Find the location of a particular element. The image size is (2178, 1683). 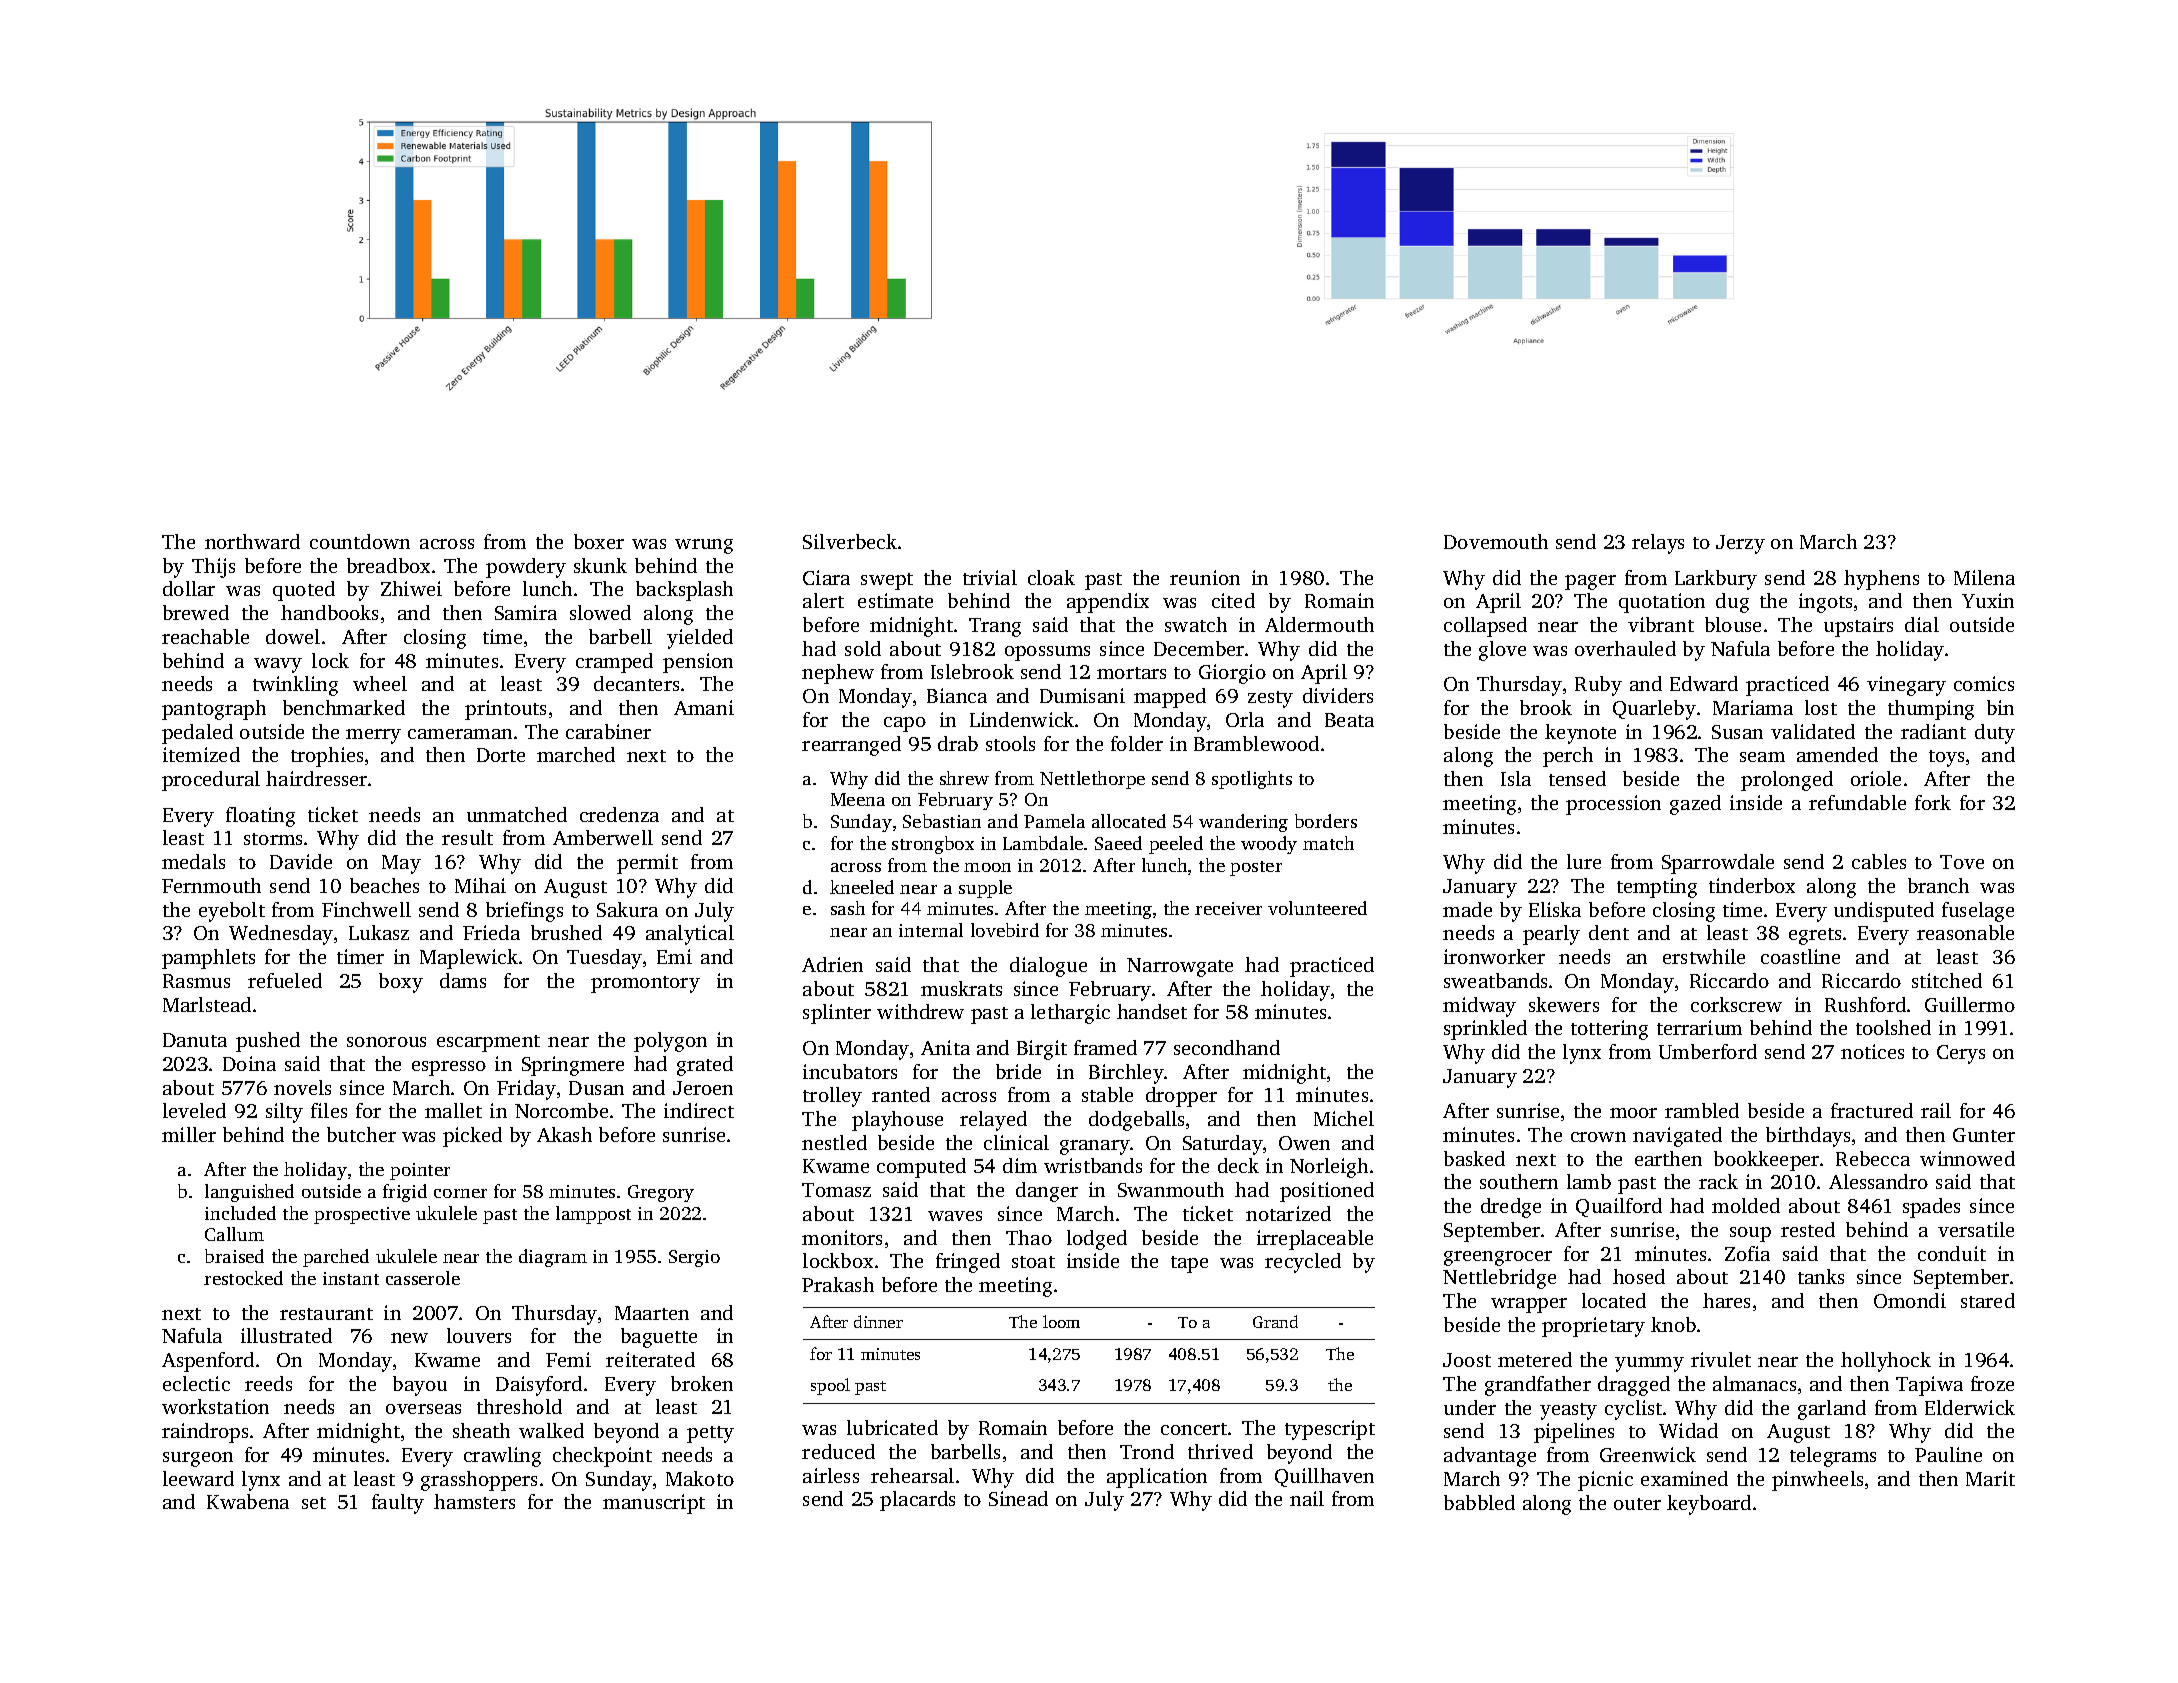

nephew is located at coordinates (838, 674).
